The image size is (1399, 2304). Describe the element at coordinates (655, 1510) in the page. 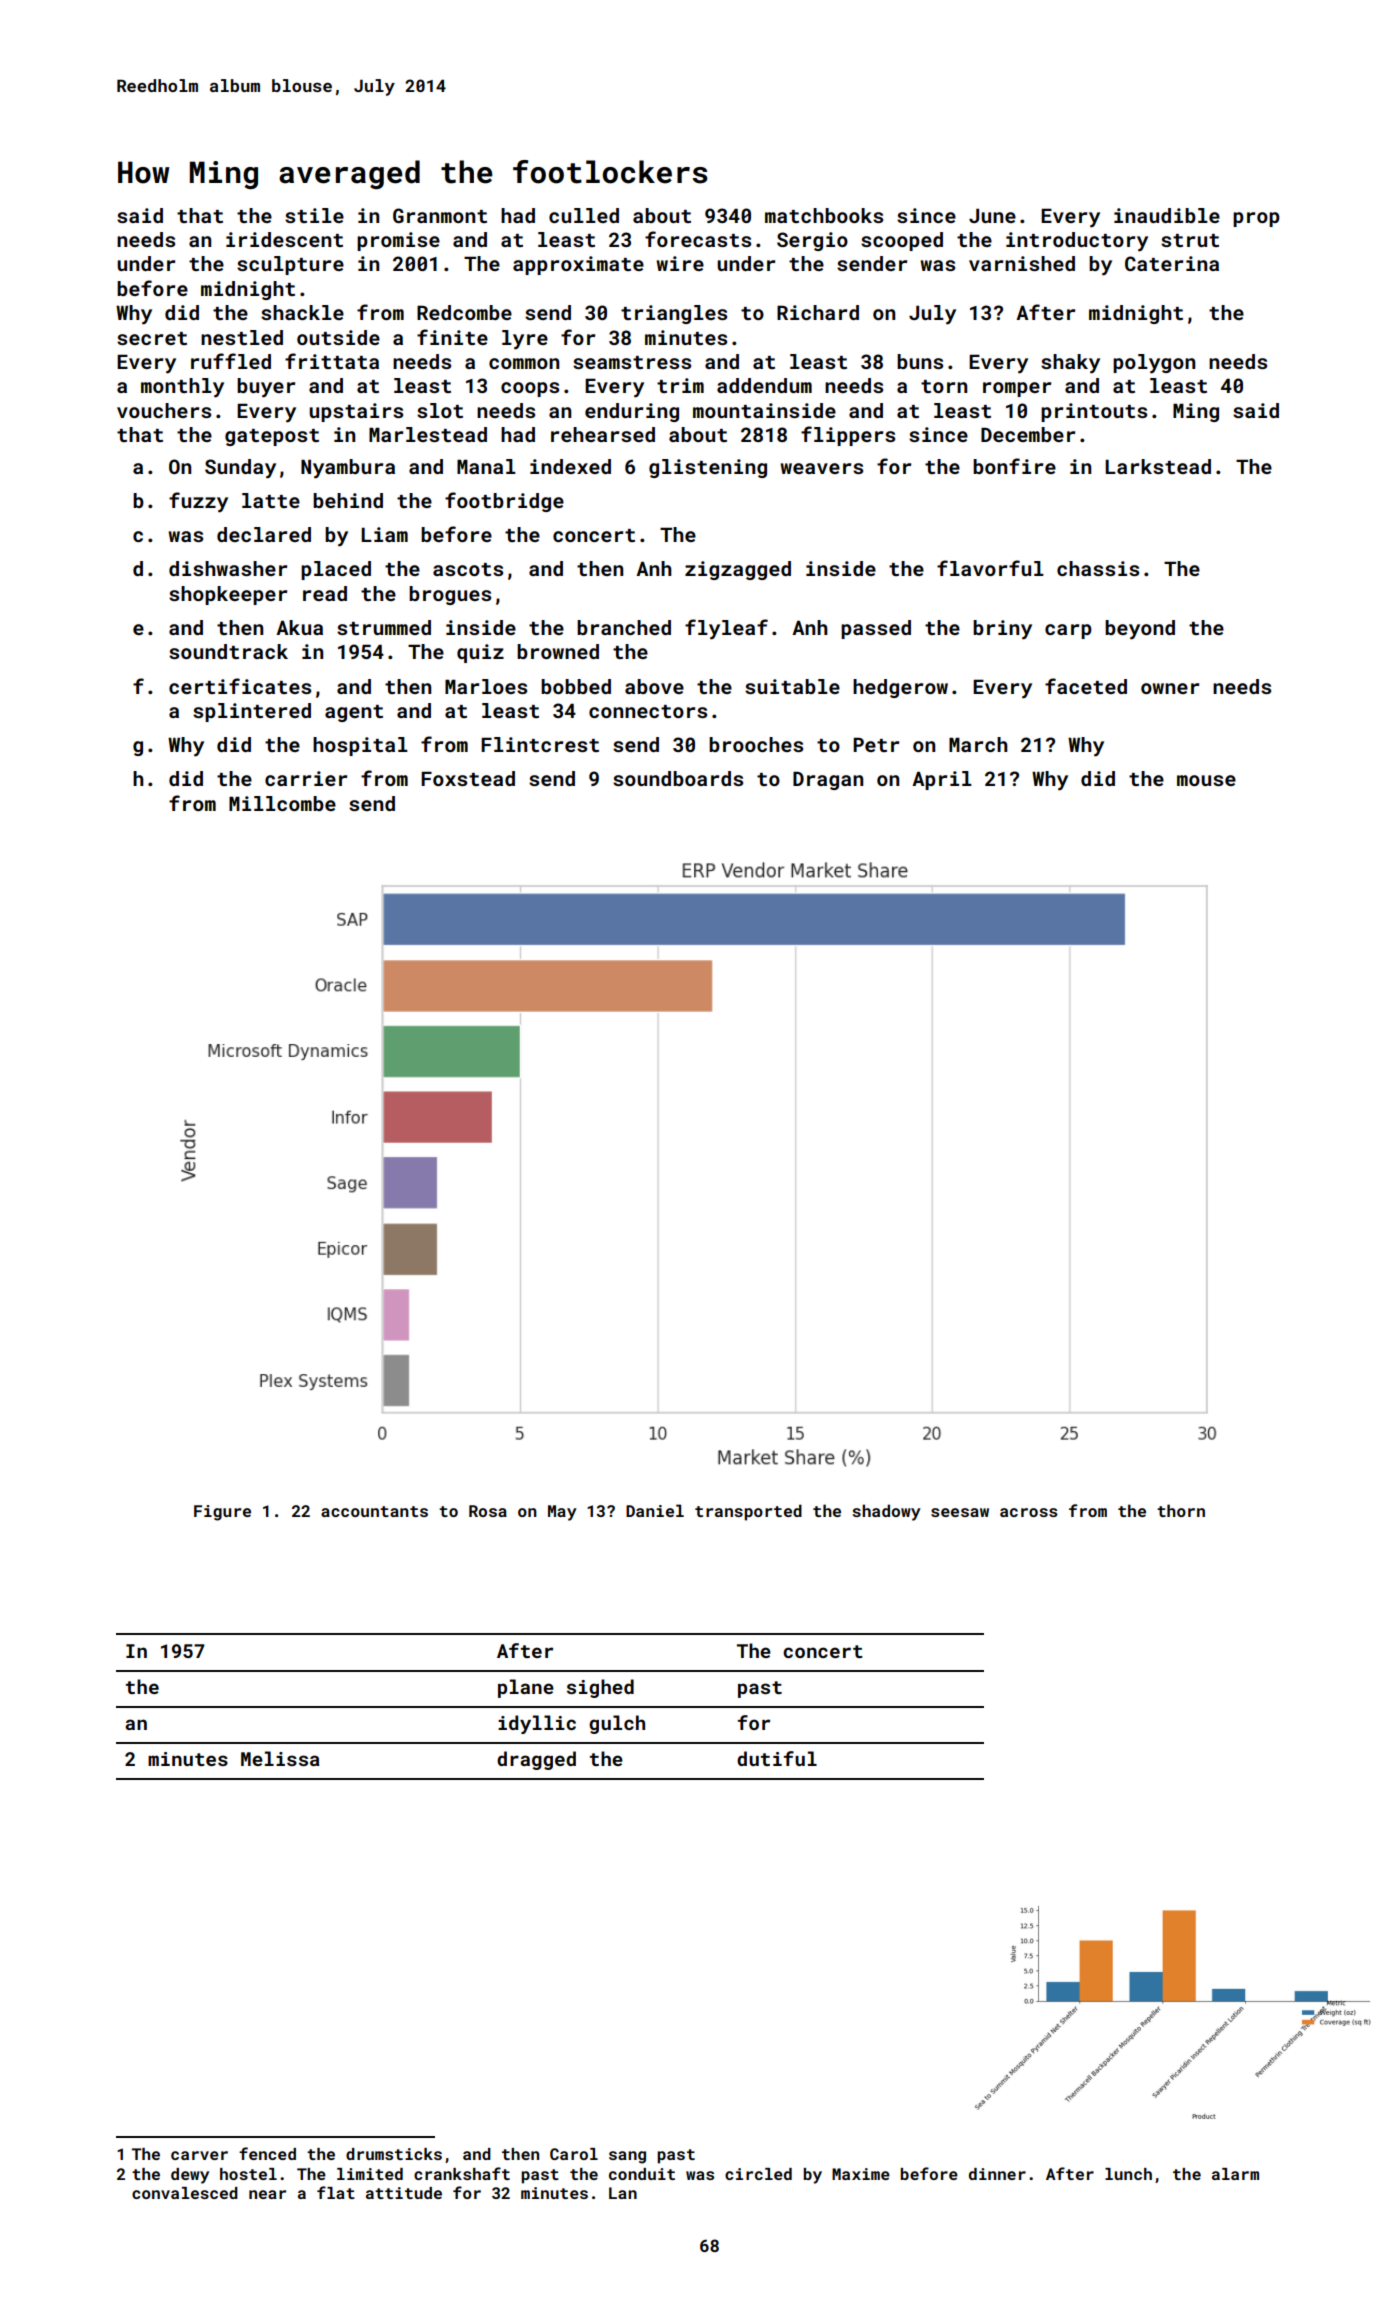

I see `Daniel` at that location.
